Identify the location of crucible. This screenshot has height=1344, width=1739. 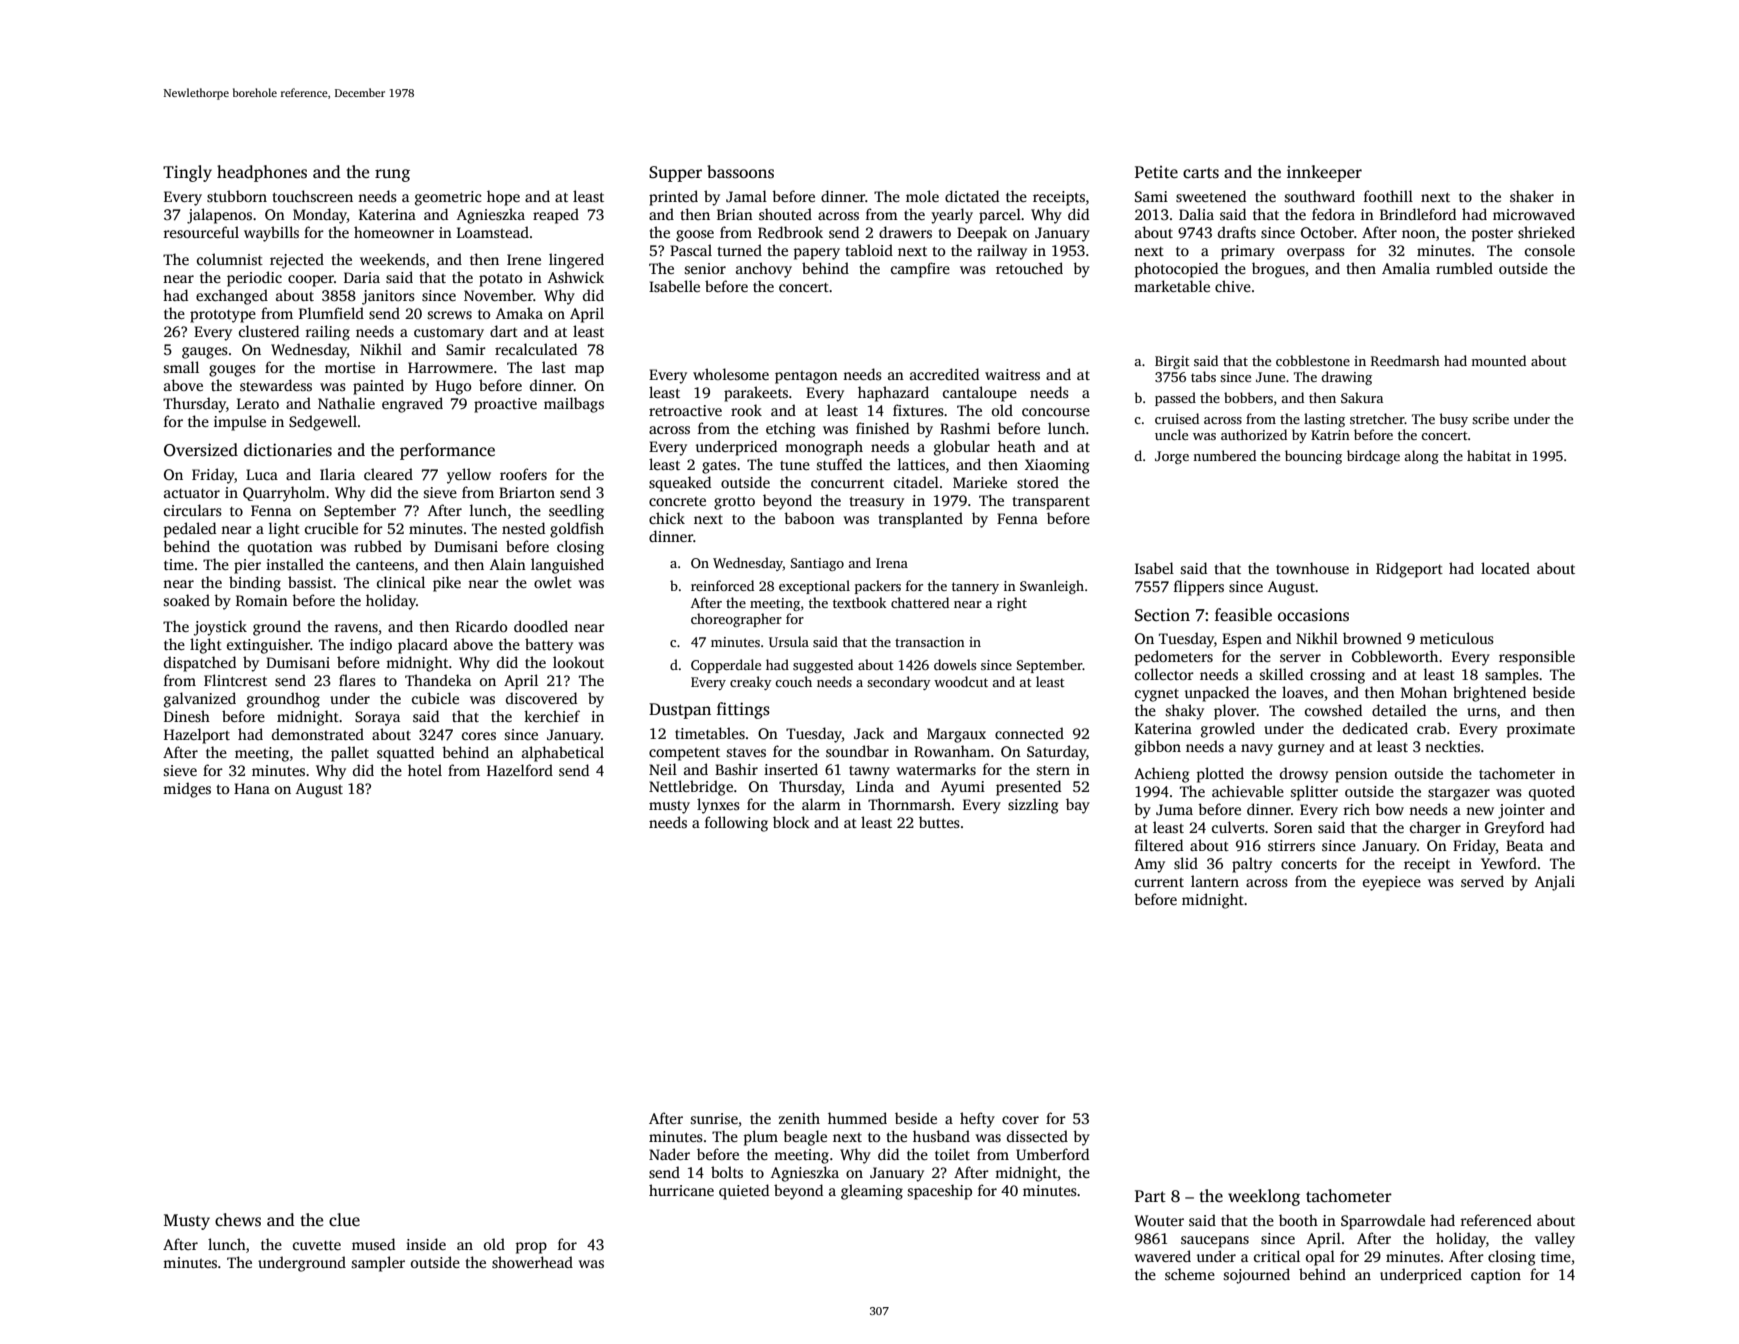
(331, 528).
